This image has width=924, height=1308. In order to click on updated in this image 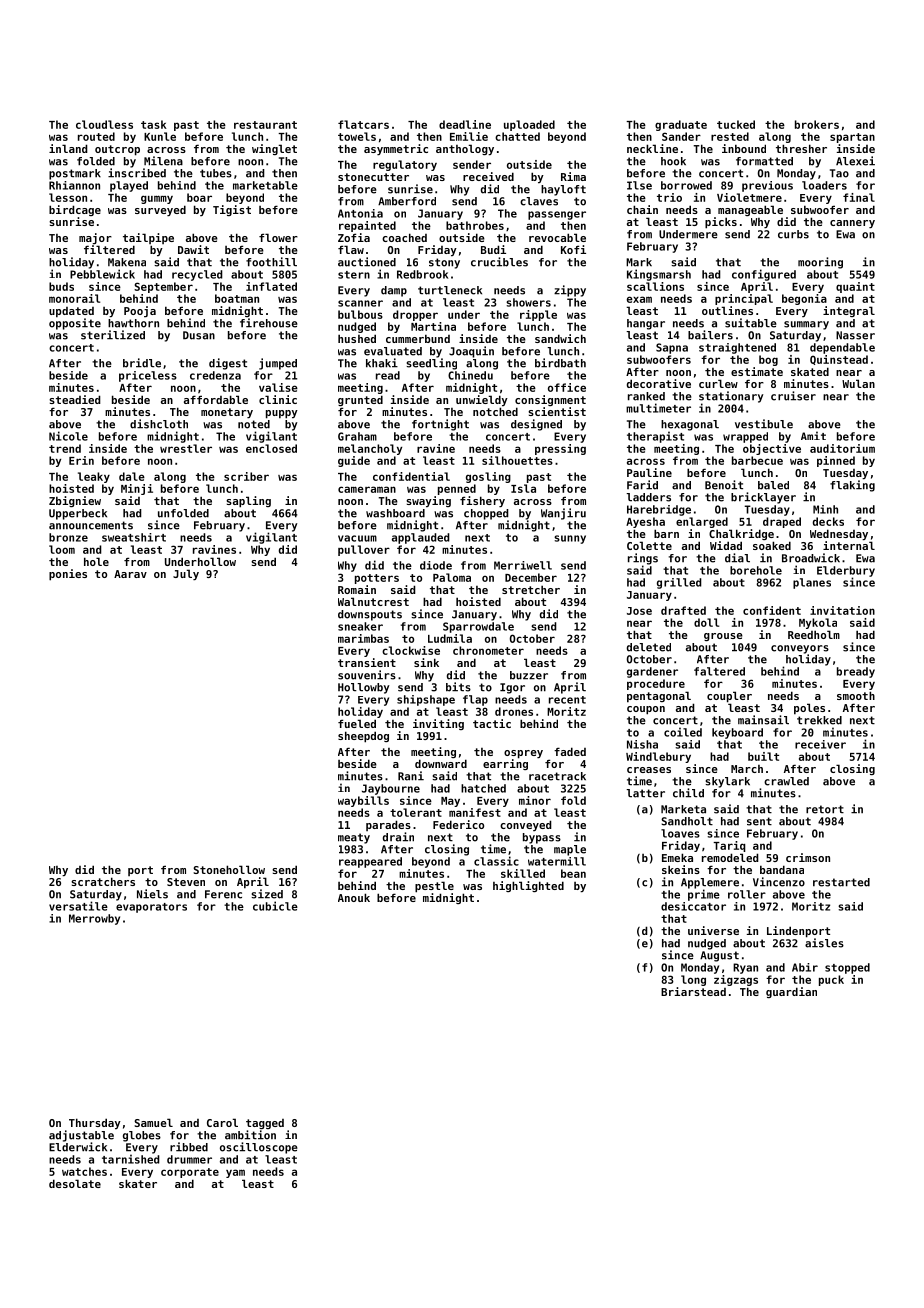, I will do `click(71, 312)`.
